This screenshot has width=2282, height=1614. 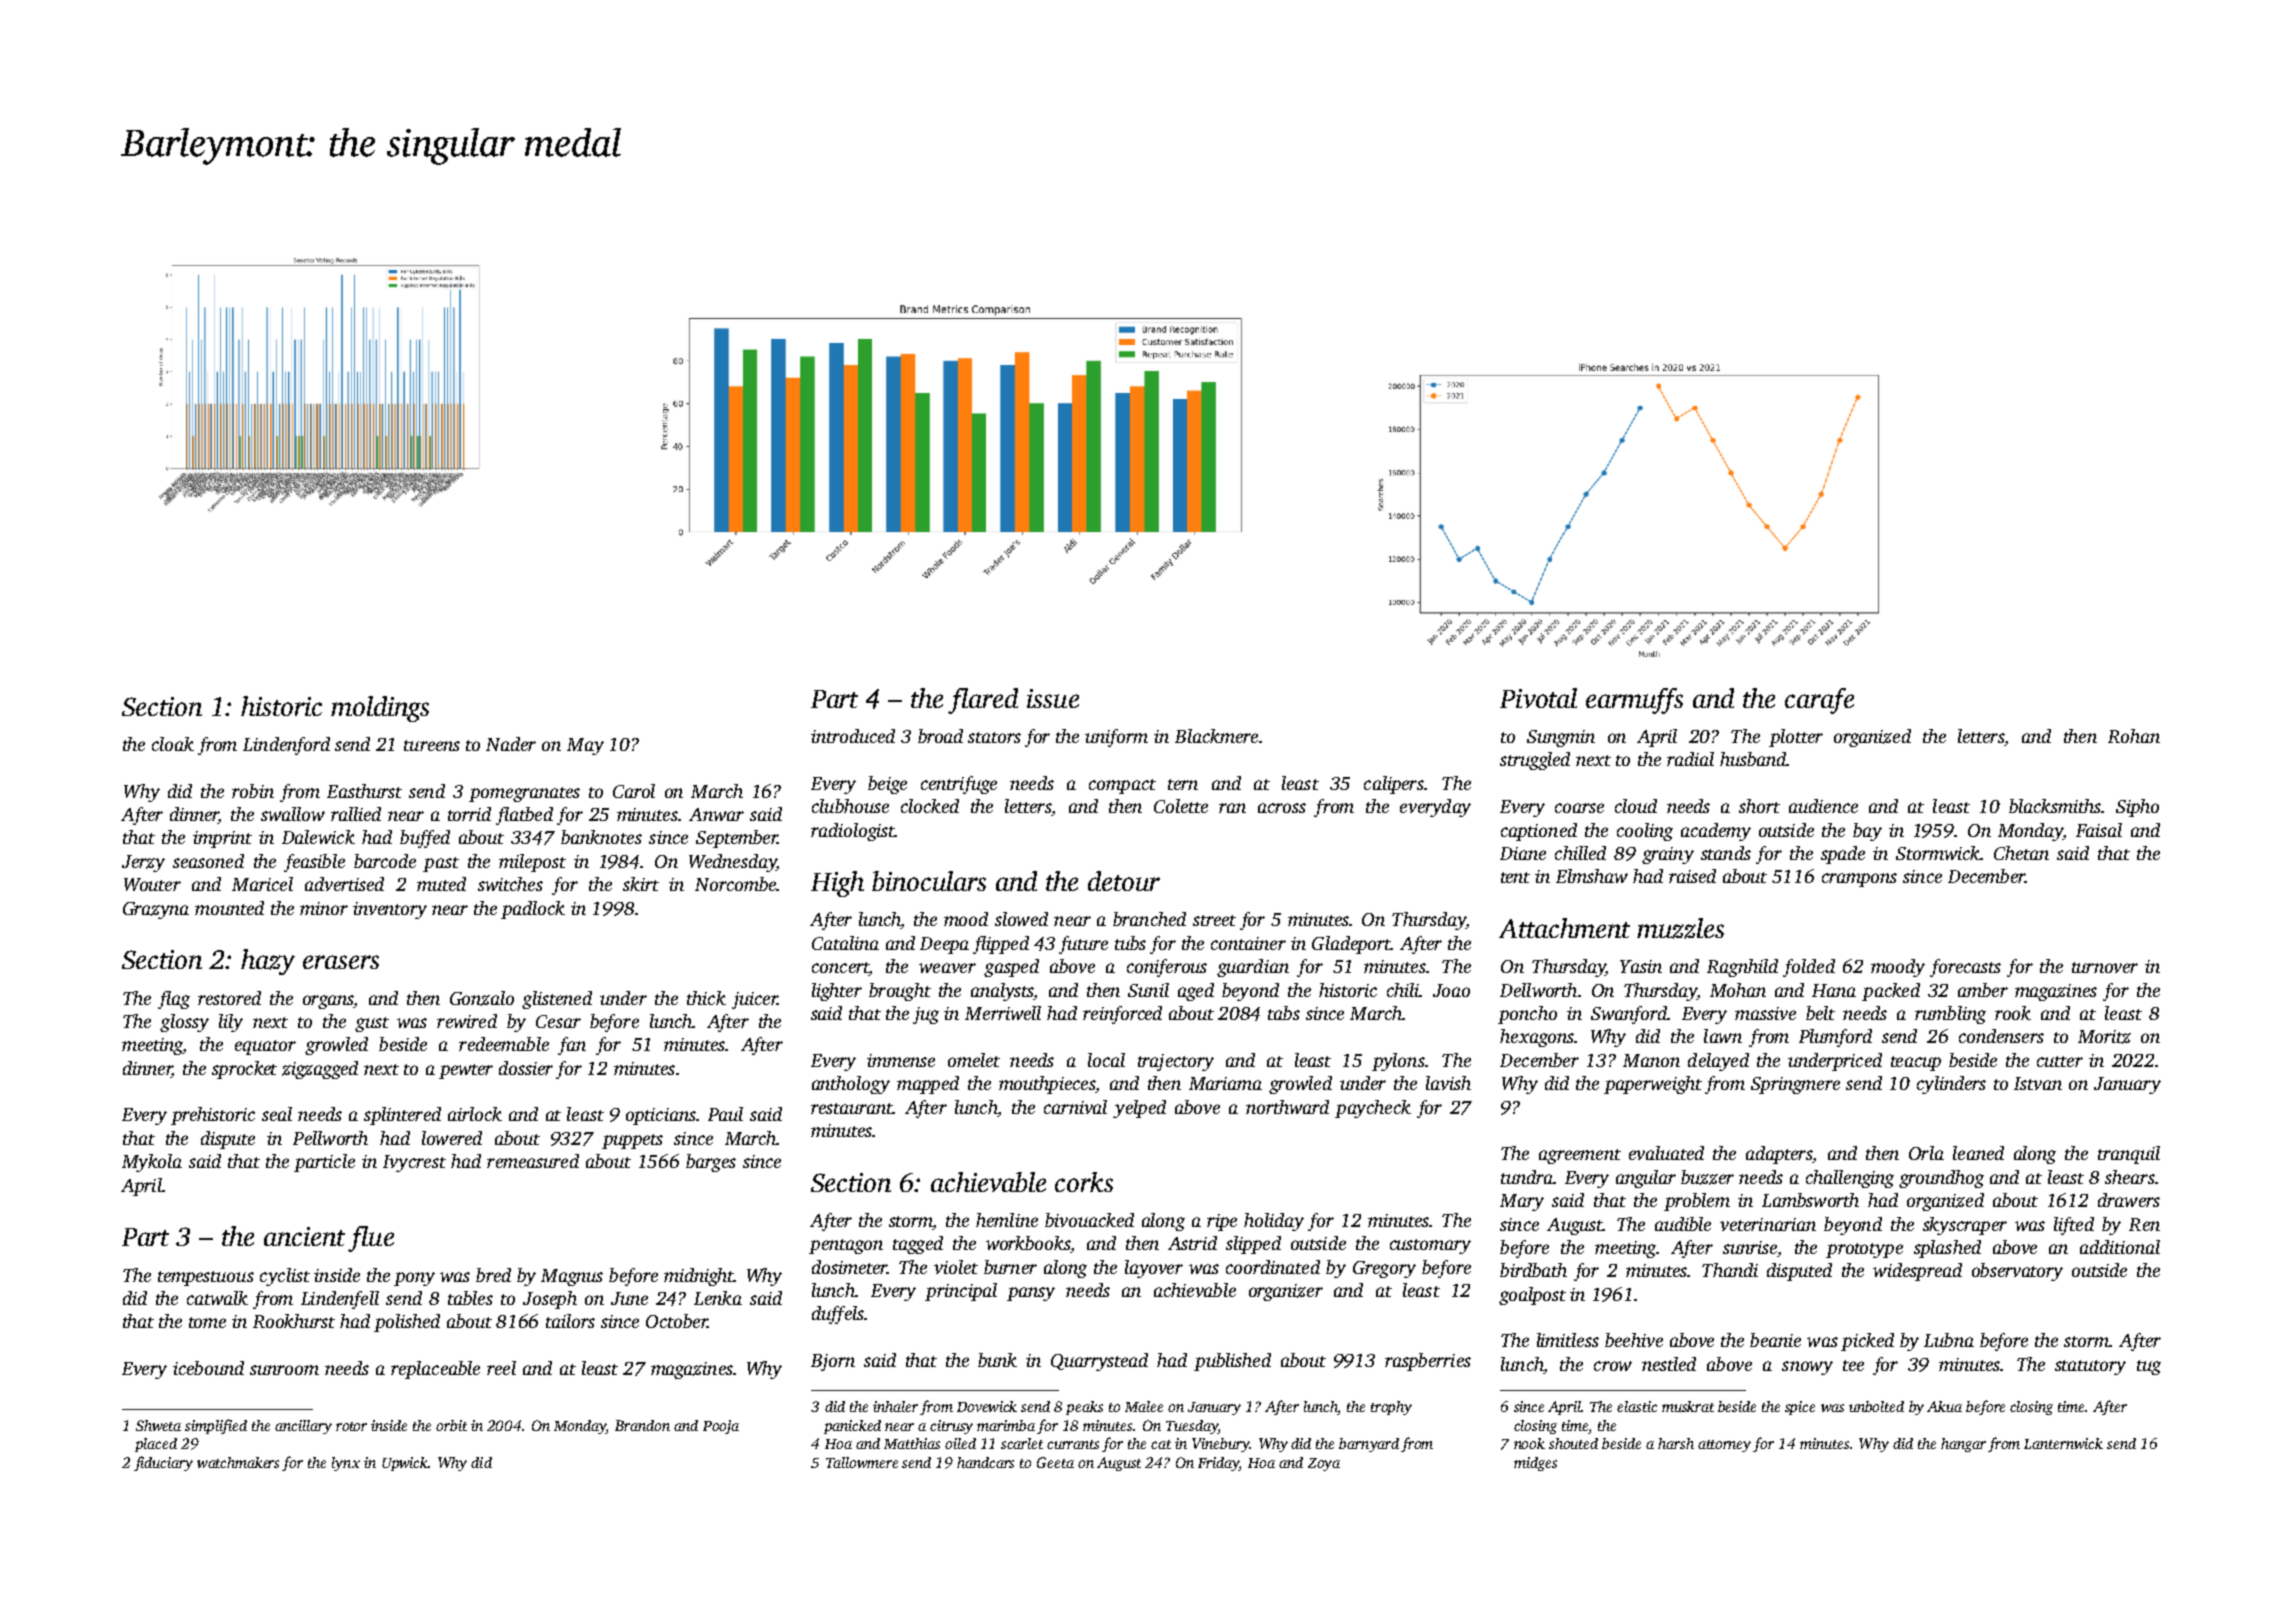 I want to click on moldings, so click(x=380, y=709).
